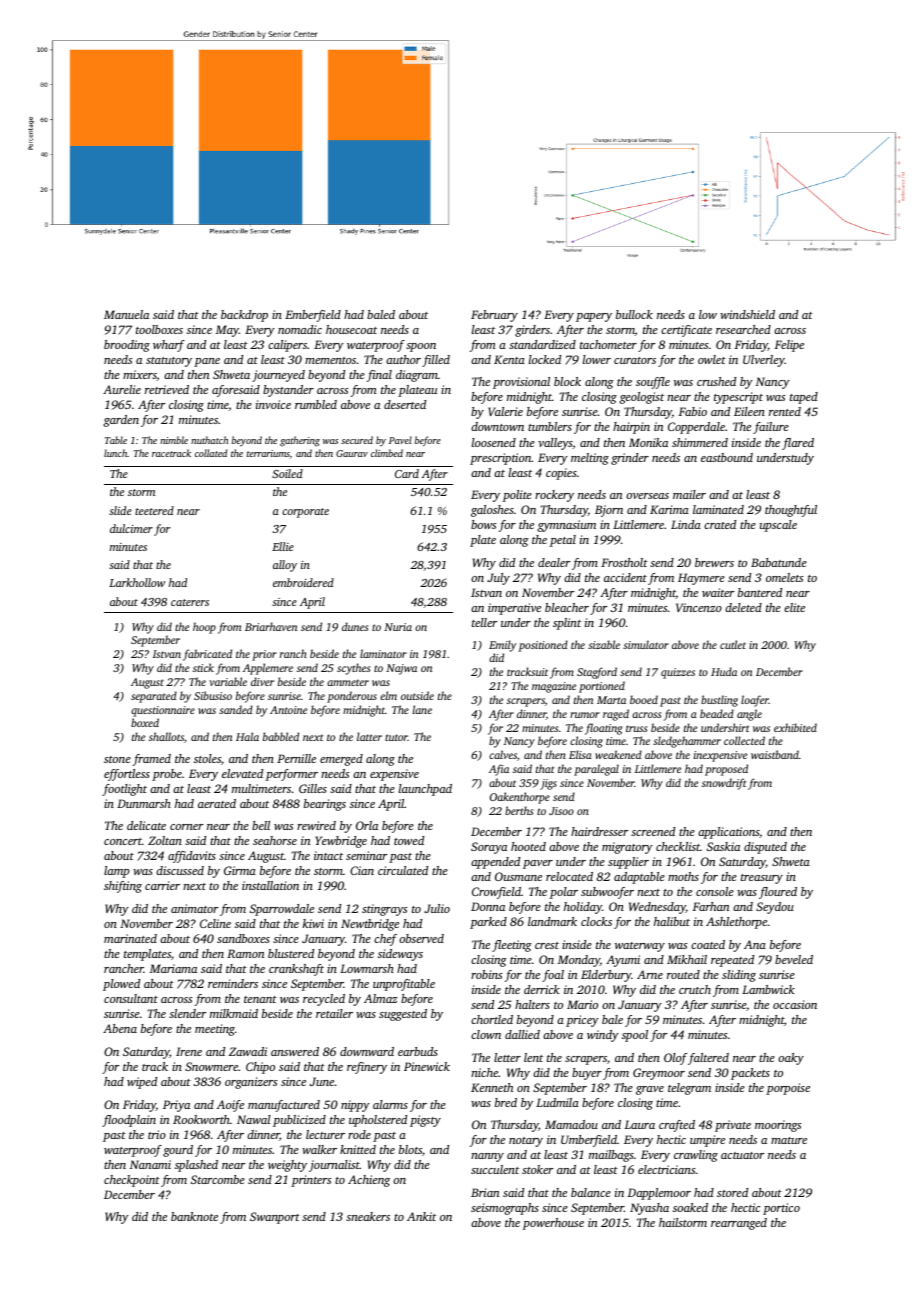 This image has width=924, height=1308. I want to click on thoughtful, so click(791, 511).
